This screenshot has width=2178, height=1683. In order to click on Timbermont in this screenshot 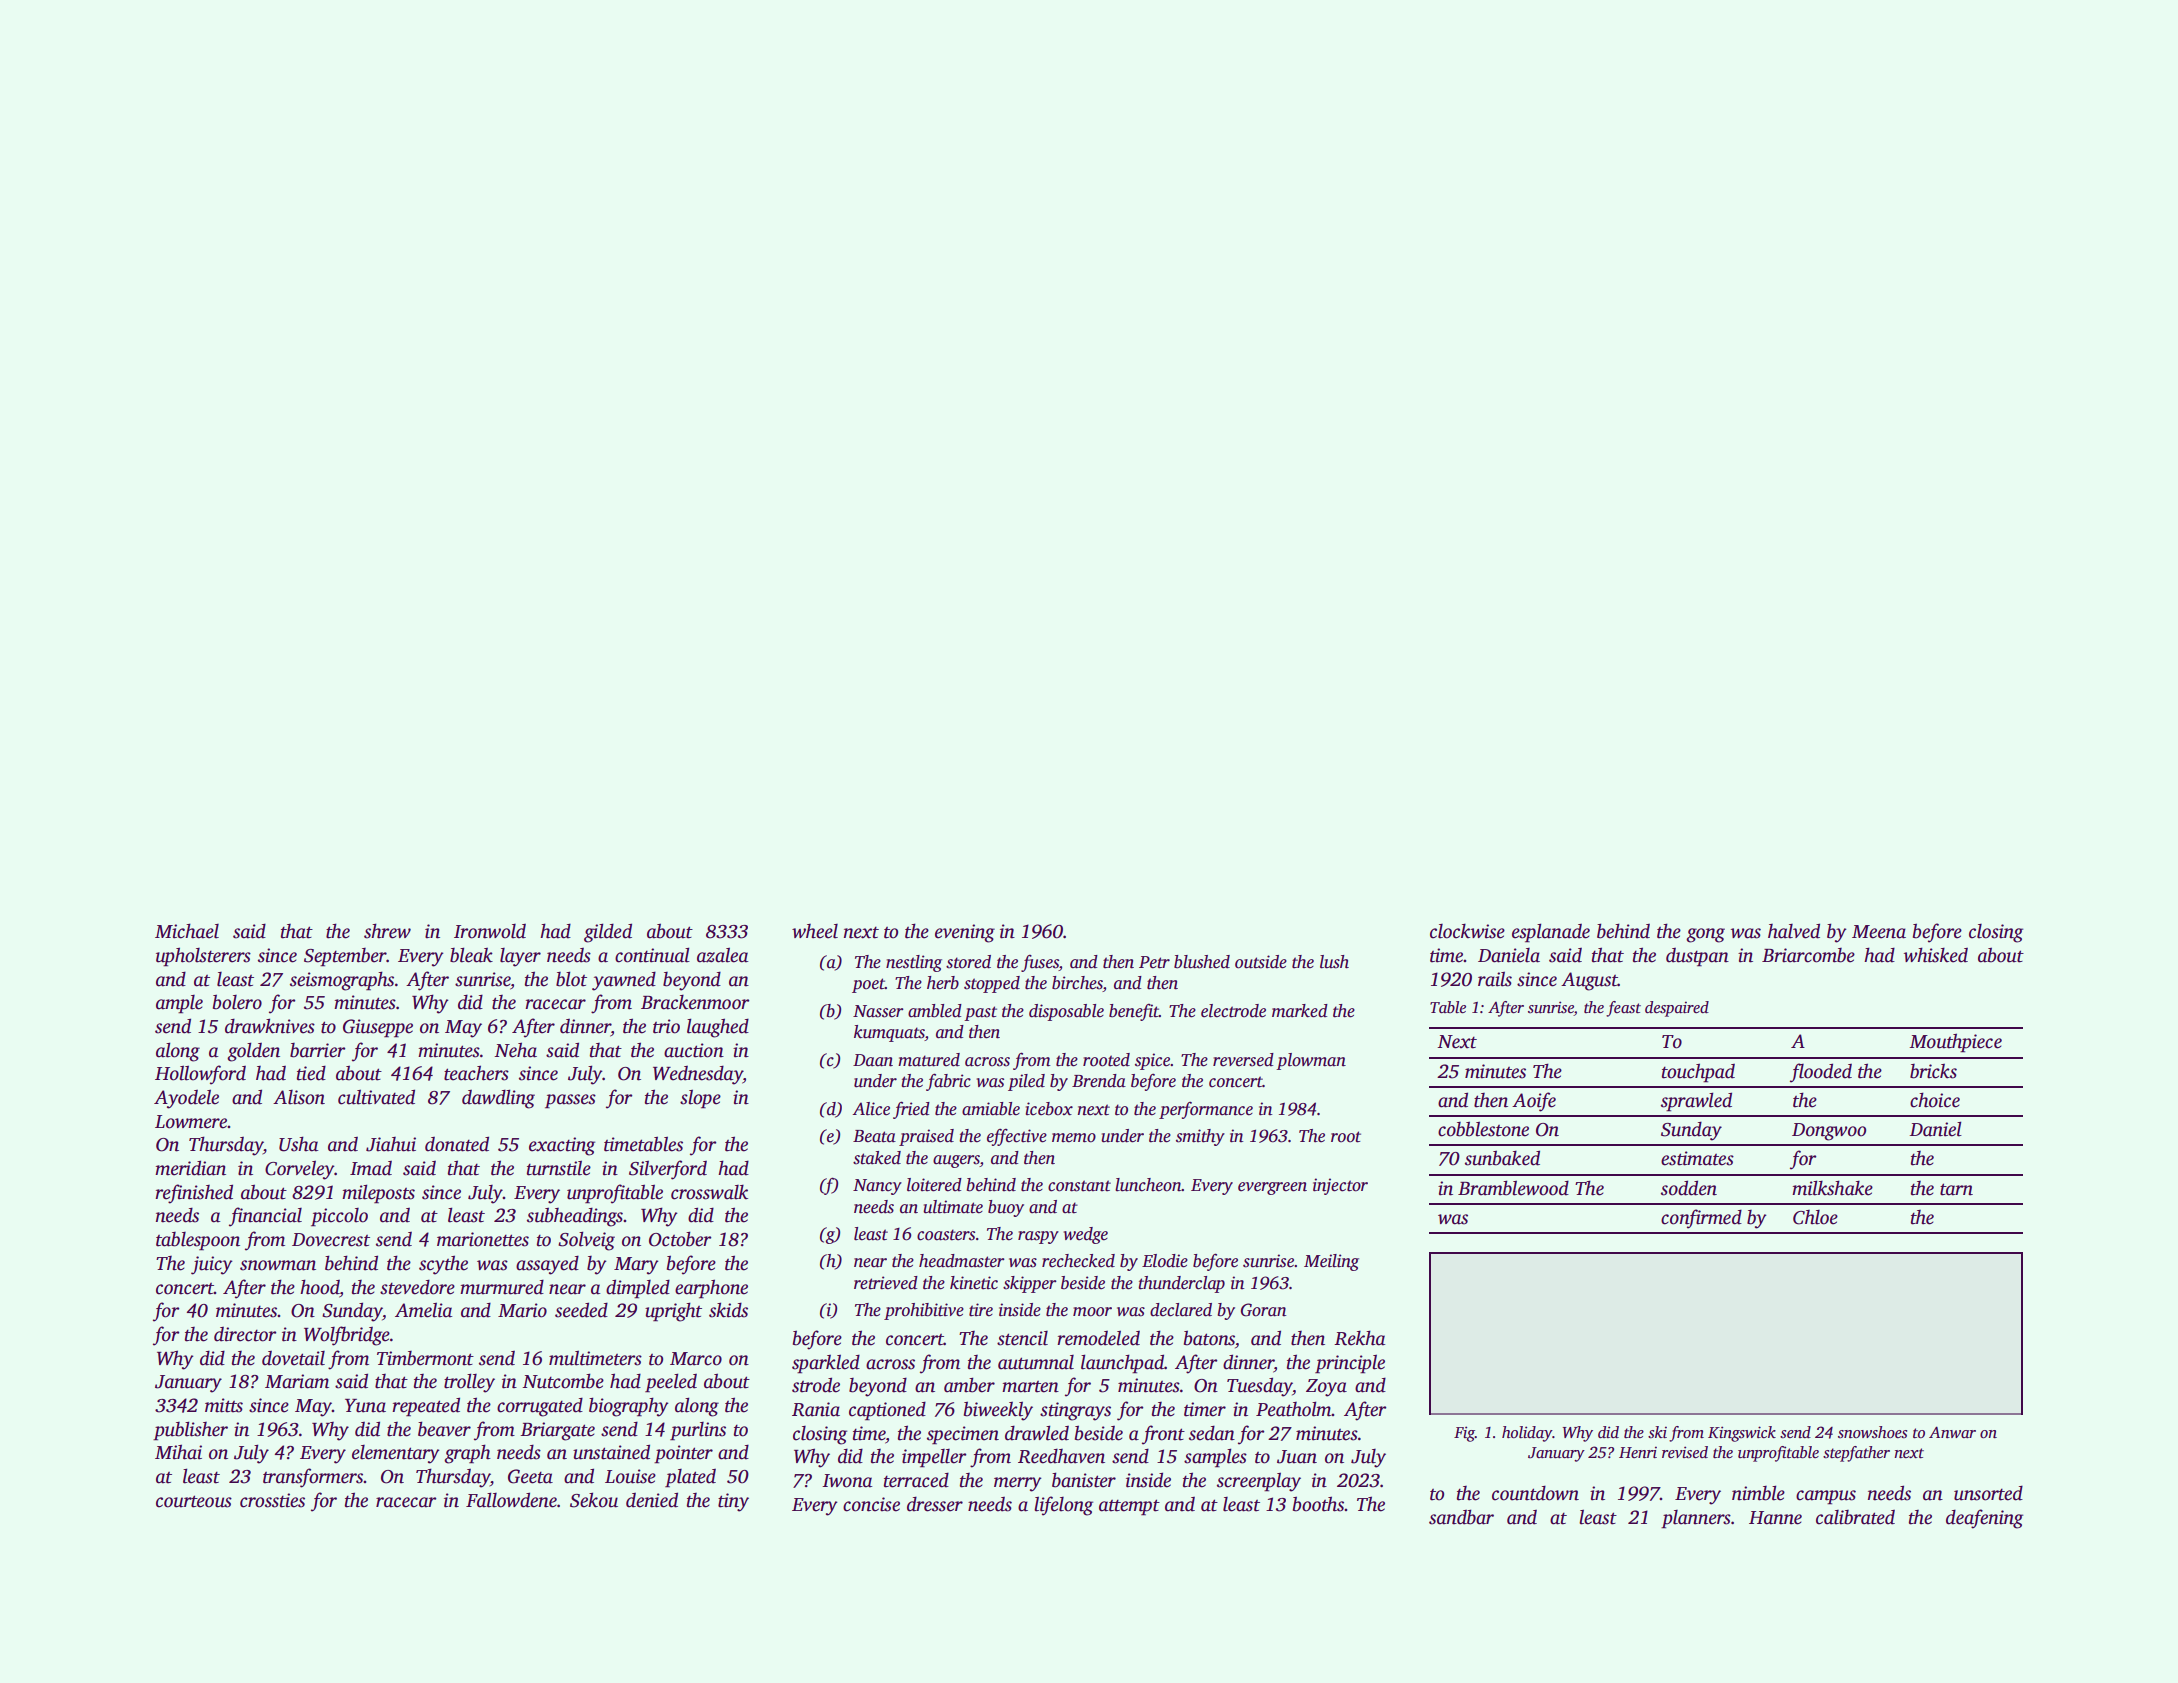, I will do `click(425, 1358)`.
